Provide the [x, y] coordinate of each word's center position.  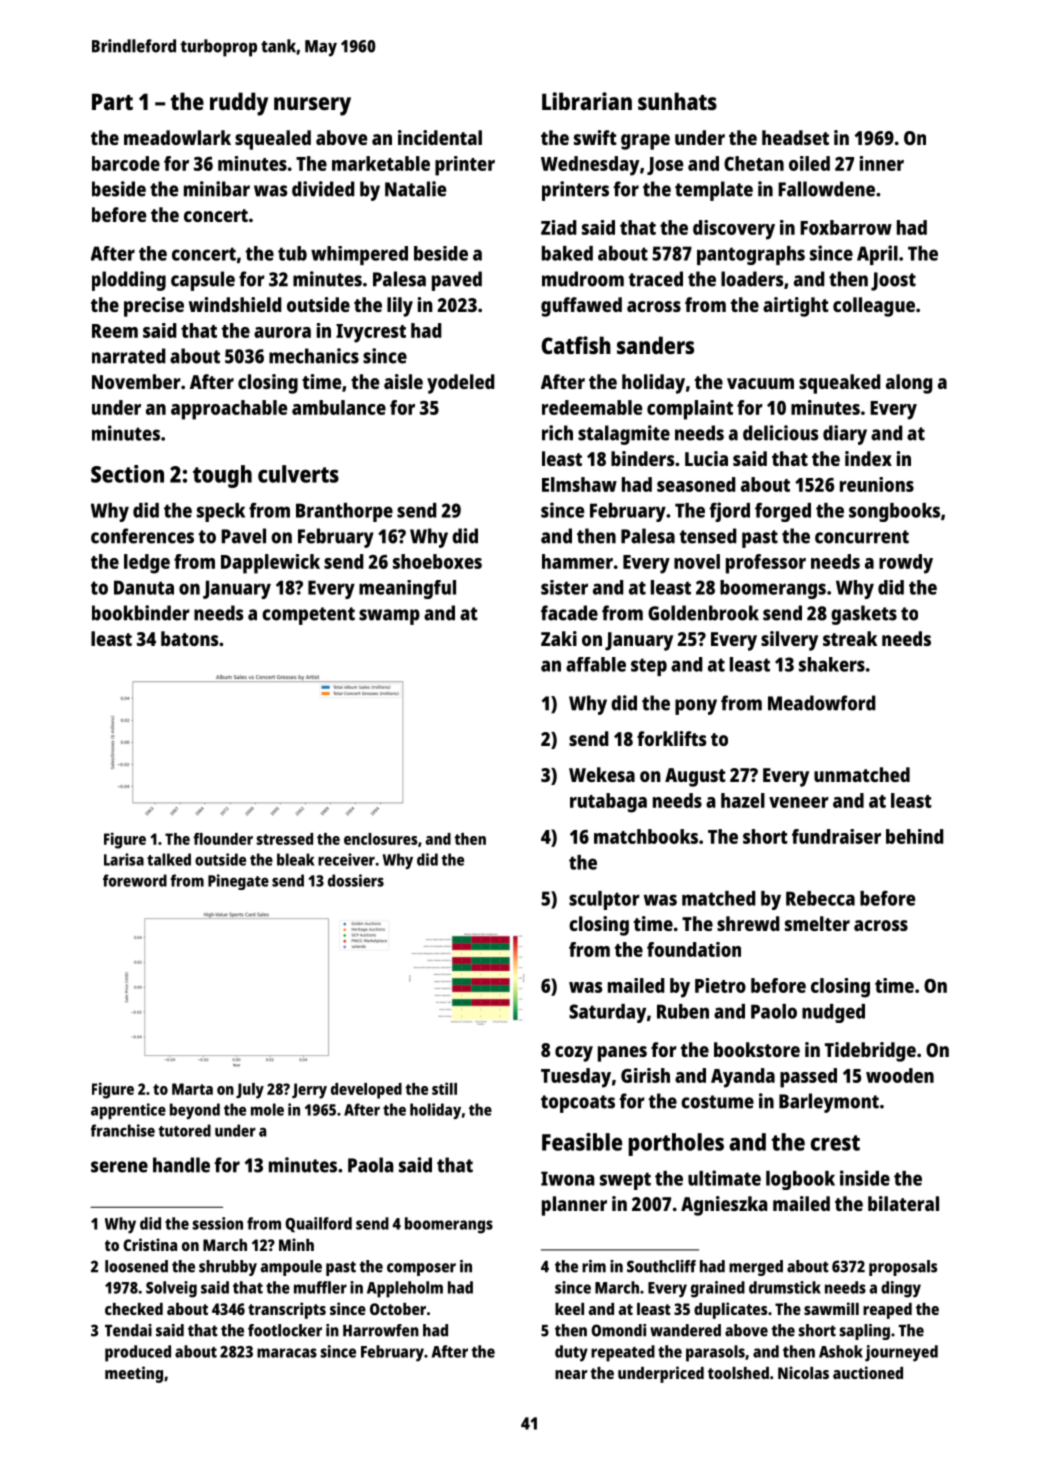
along [909, 384]
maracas [287, 1353]
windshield [235, 304]
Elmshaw [579, 484]
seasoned [696, 484]
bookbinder [141, 613]
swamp [389, 617]
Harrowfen [381, 1330]
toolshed [738, 1373]
